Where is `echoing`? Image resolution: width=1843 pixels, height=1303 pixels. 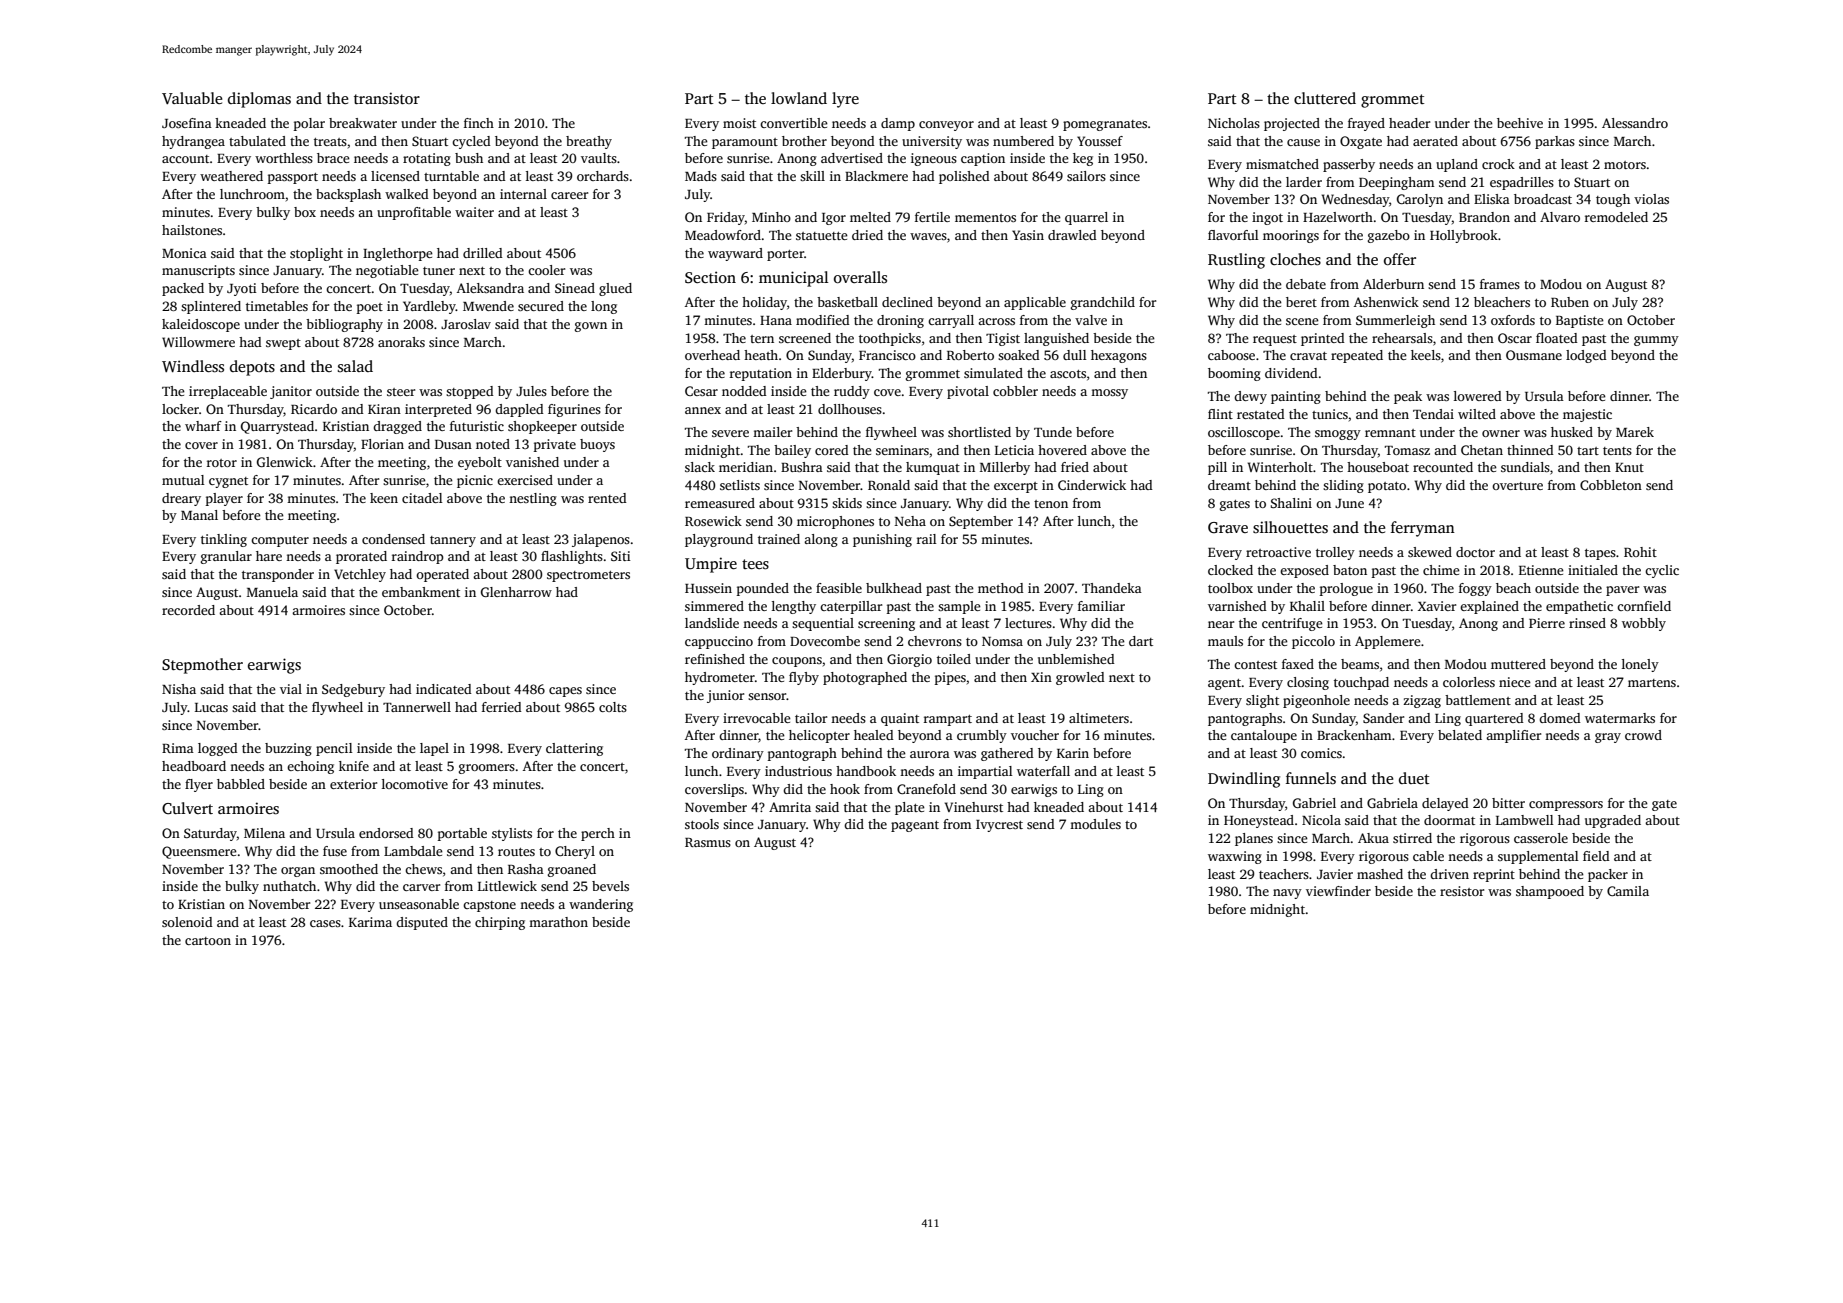 echoing is located at coordinates (310, 767).
